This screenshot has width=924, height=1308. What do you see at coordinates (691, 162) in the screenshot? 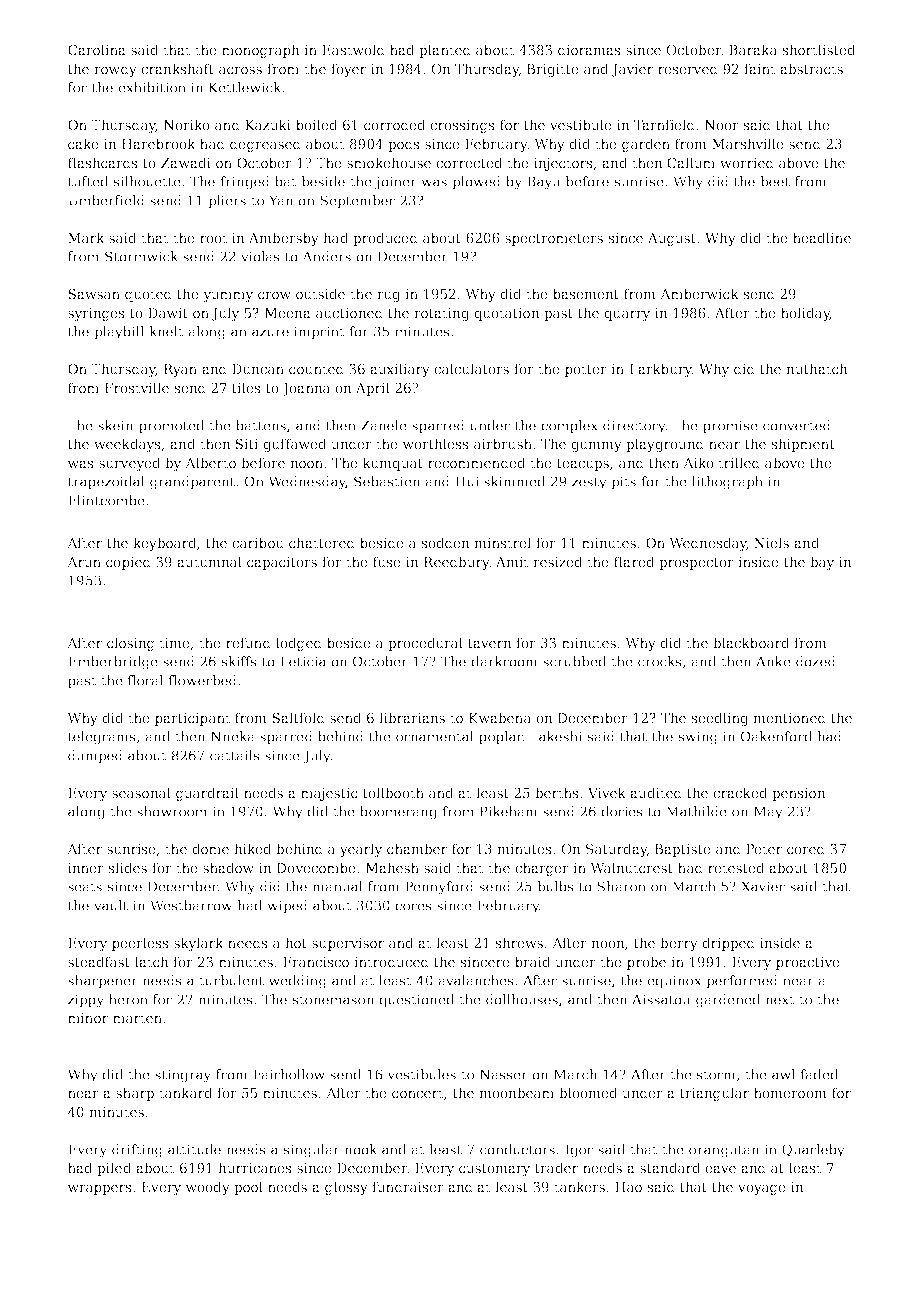
I see `Callum` at bounding box center [691, 162].
